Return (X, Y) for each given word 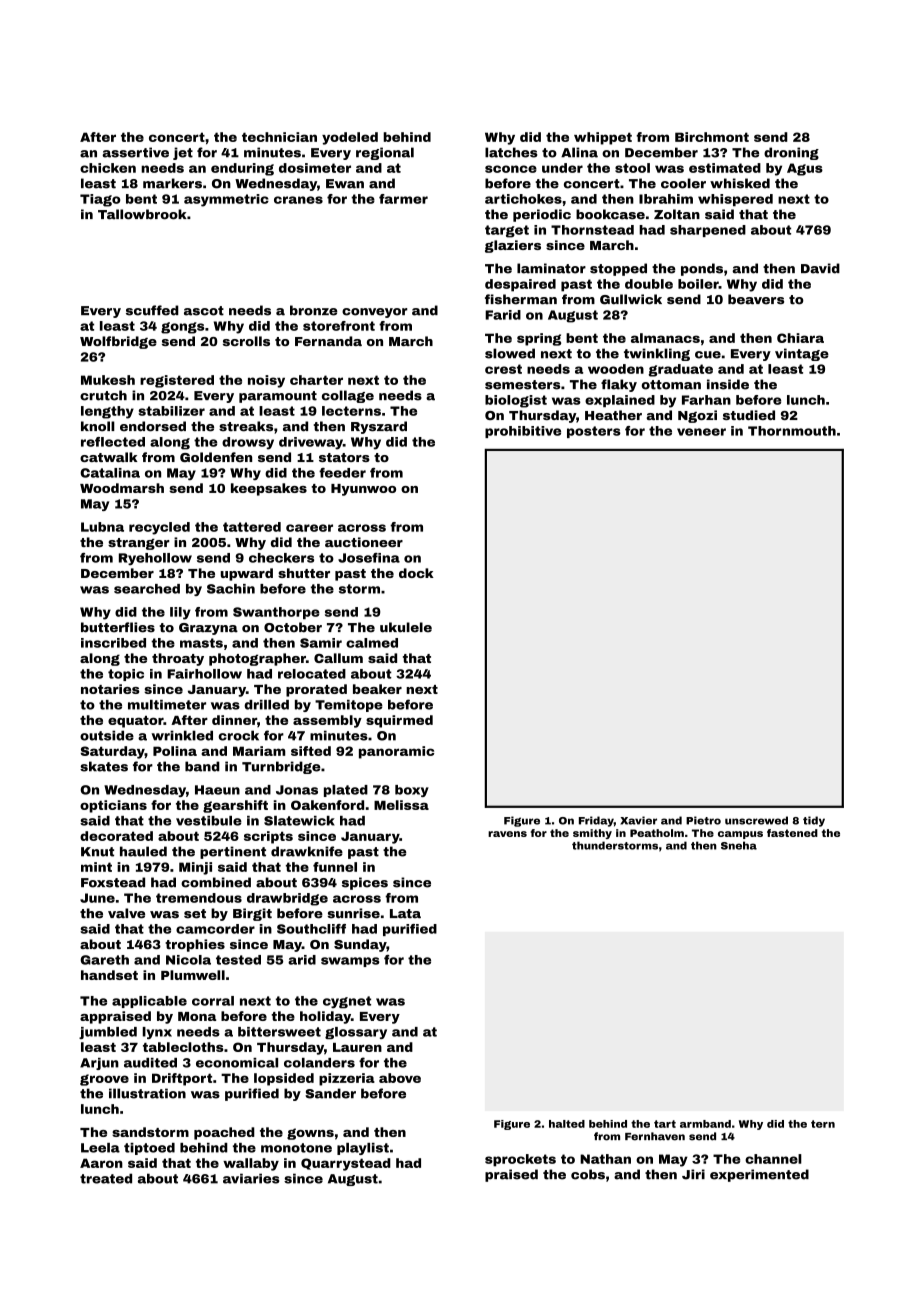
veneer (701, 432)
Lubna (102, 527)
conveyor (375, 313)
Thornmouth (792, 431)
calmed (372, 643)
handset (109, 975)
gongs (182, 328)
